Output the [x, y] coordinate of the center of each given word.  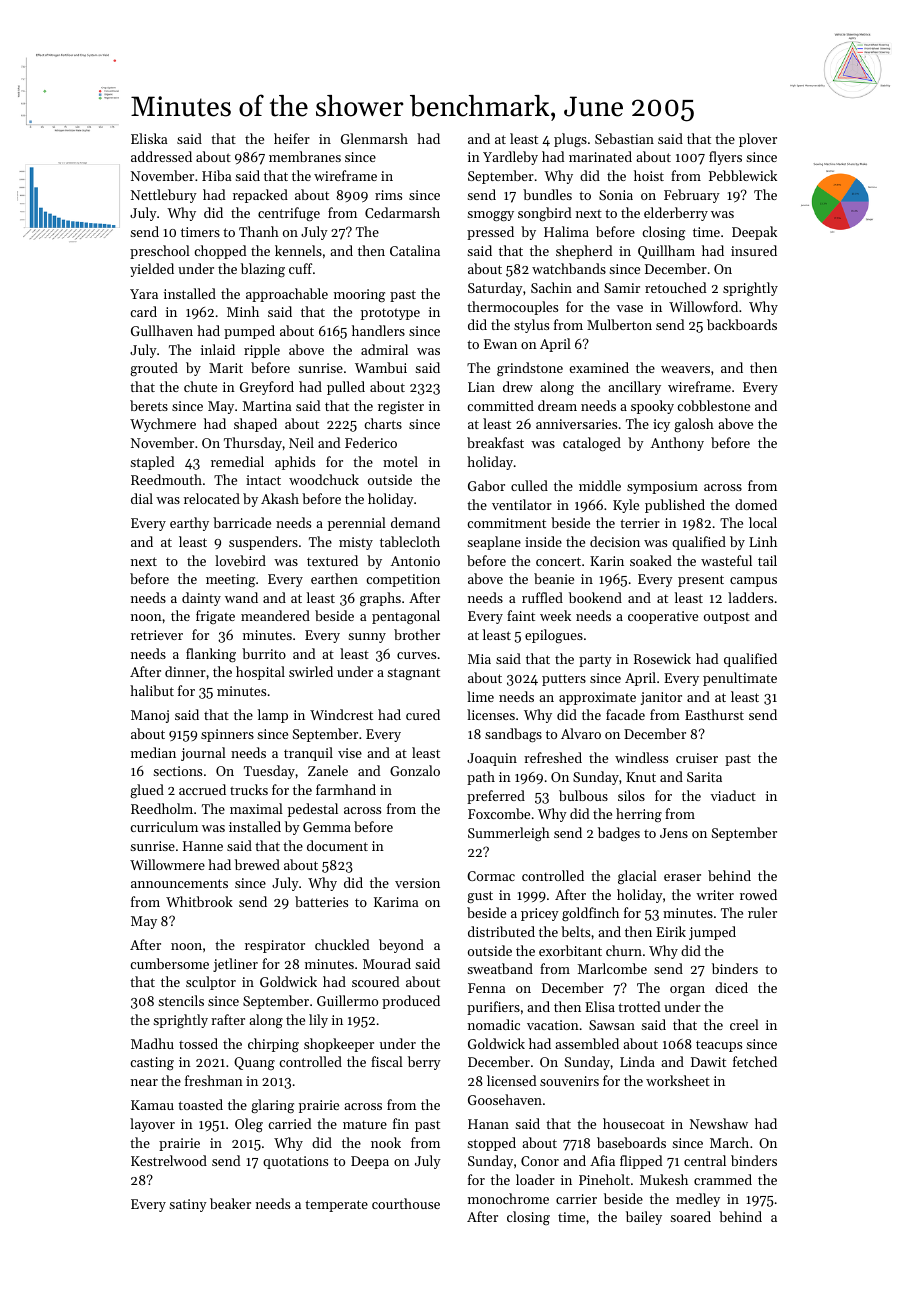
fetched [755, 1061]
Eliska [149, 138]
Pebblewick [743, 175]
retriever [157, 635]
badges [619, 834]
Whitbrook [199, 901]
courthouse [406, 1203]
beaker [230, 1203]
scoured [375, 981]
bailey [644, 1218]
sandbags [513, 735]
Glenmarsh [374, 138]
